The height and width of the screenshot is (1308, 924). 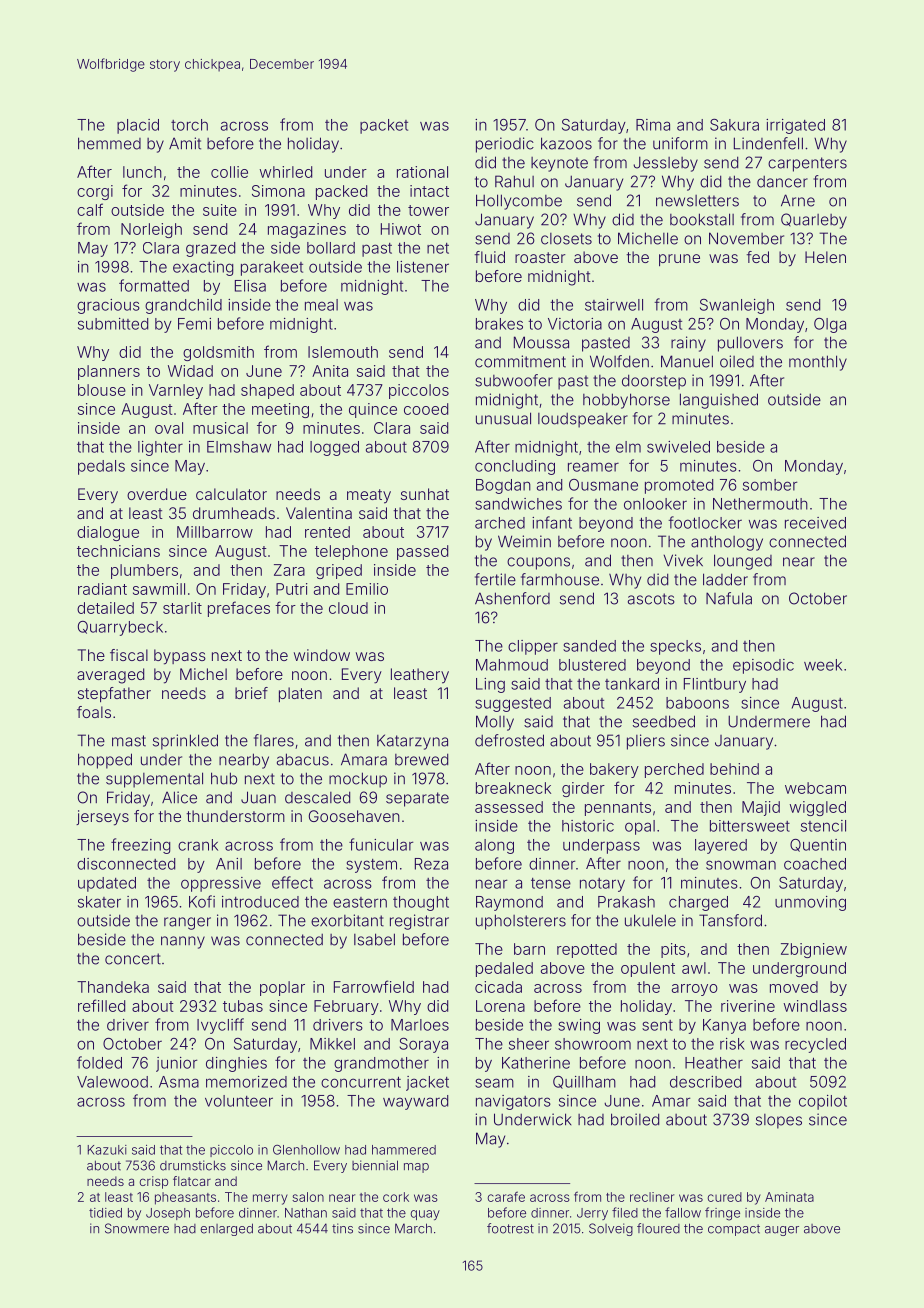 What do you see at coordinates (734, 125) in the screenshot?
I see `Sakura` at bounding box center [734, 125].
